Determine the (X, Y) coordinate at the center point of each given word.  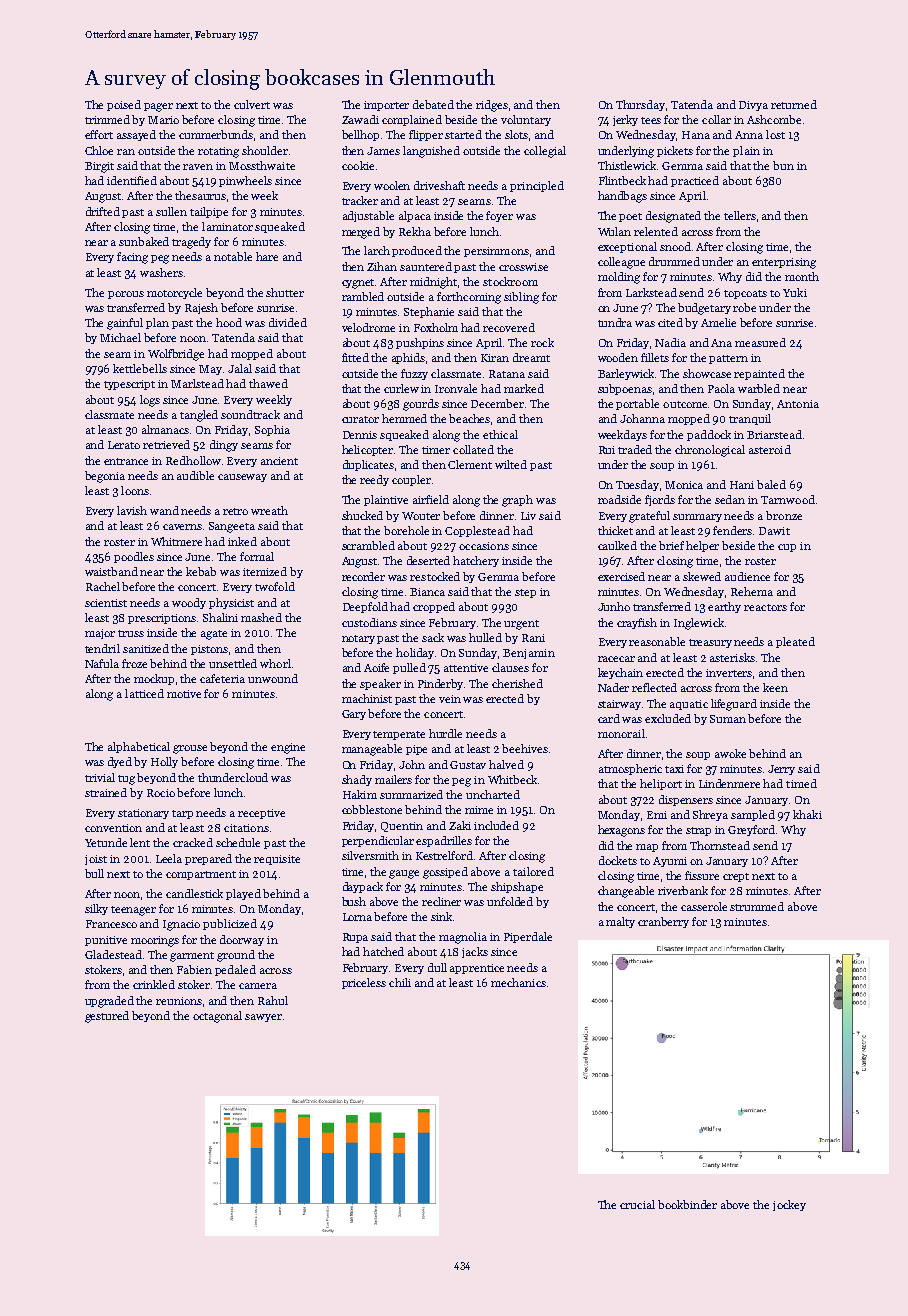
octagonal (217, 1017)
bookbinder (687, 1204)
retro (235, 511)
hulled (485, 637)
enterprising (784, 263)
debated (433, 104)
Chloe (99, 150)
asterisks (732, 657)
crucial (637, 1204)
